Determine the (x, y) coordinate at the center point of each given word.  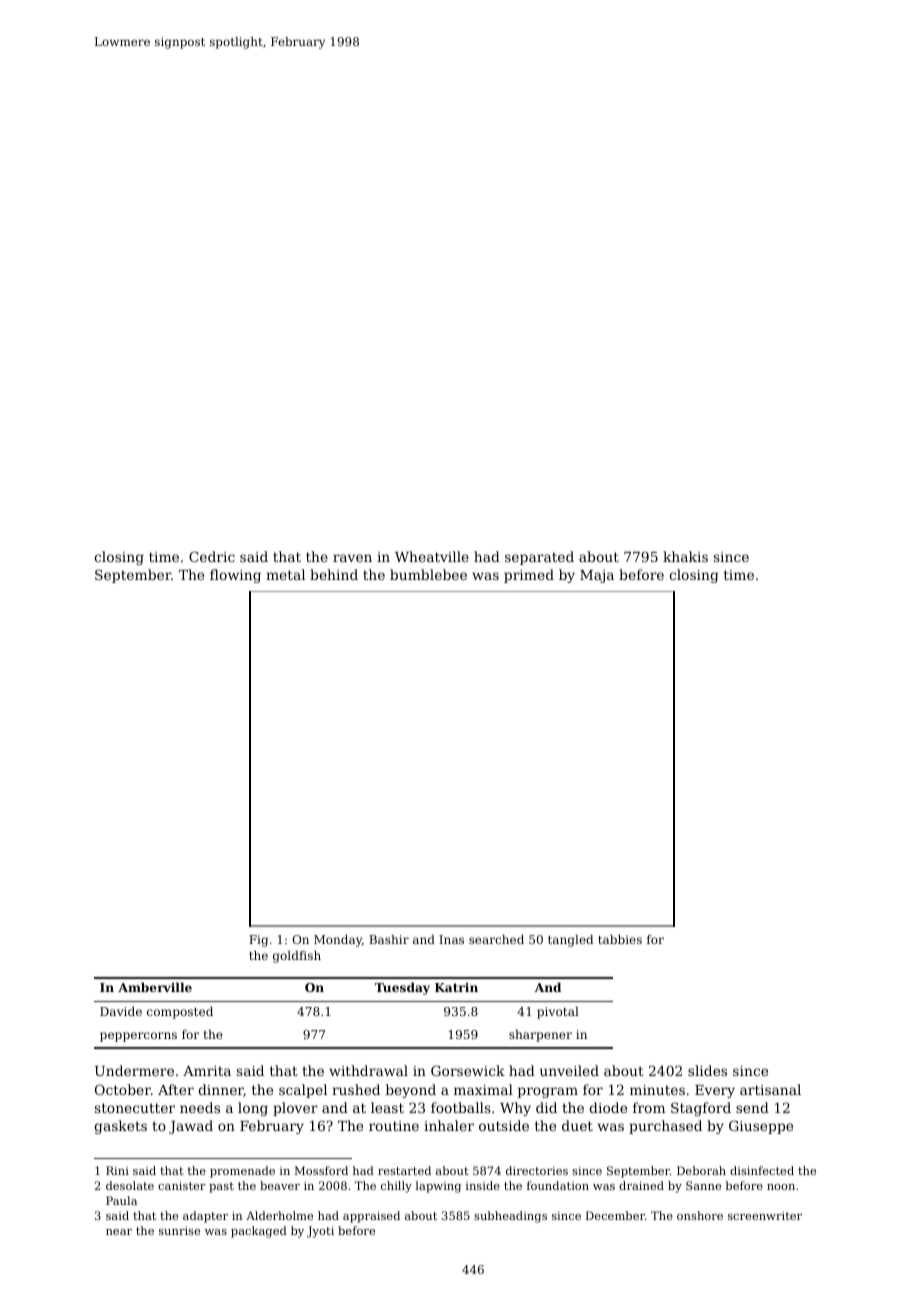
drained (641, 1185)
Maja (597, 576)
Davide (121, 1011)
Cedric (212, 556)
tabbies (620, 939)
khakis (685, 556)
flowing (235, 576)
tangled (570, 941)
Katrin (456, 987)
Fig (258, 941)
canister (181, 1185)
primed (529, 576)
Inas (451, 939)
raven (352, 558)
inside (483, 1185)
